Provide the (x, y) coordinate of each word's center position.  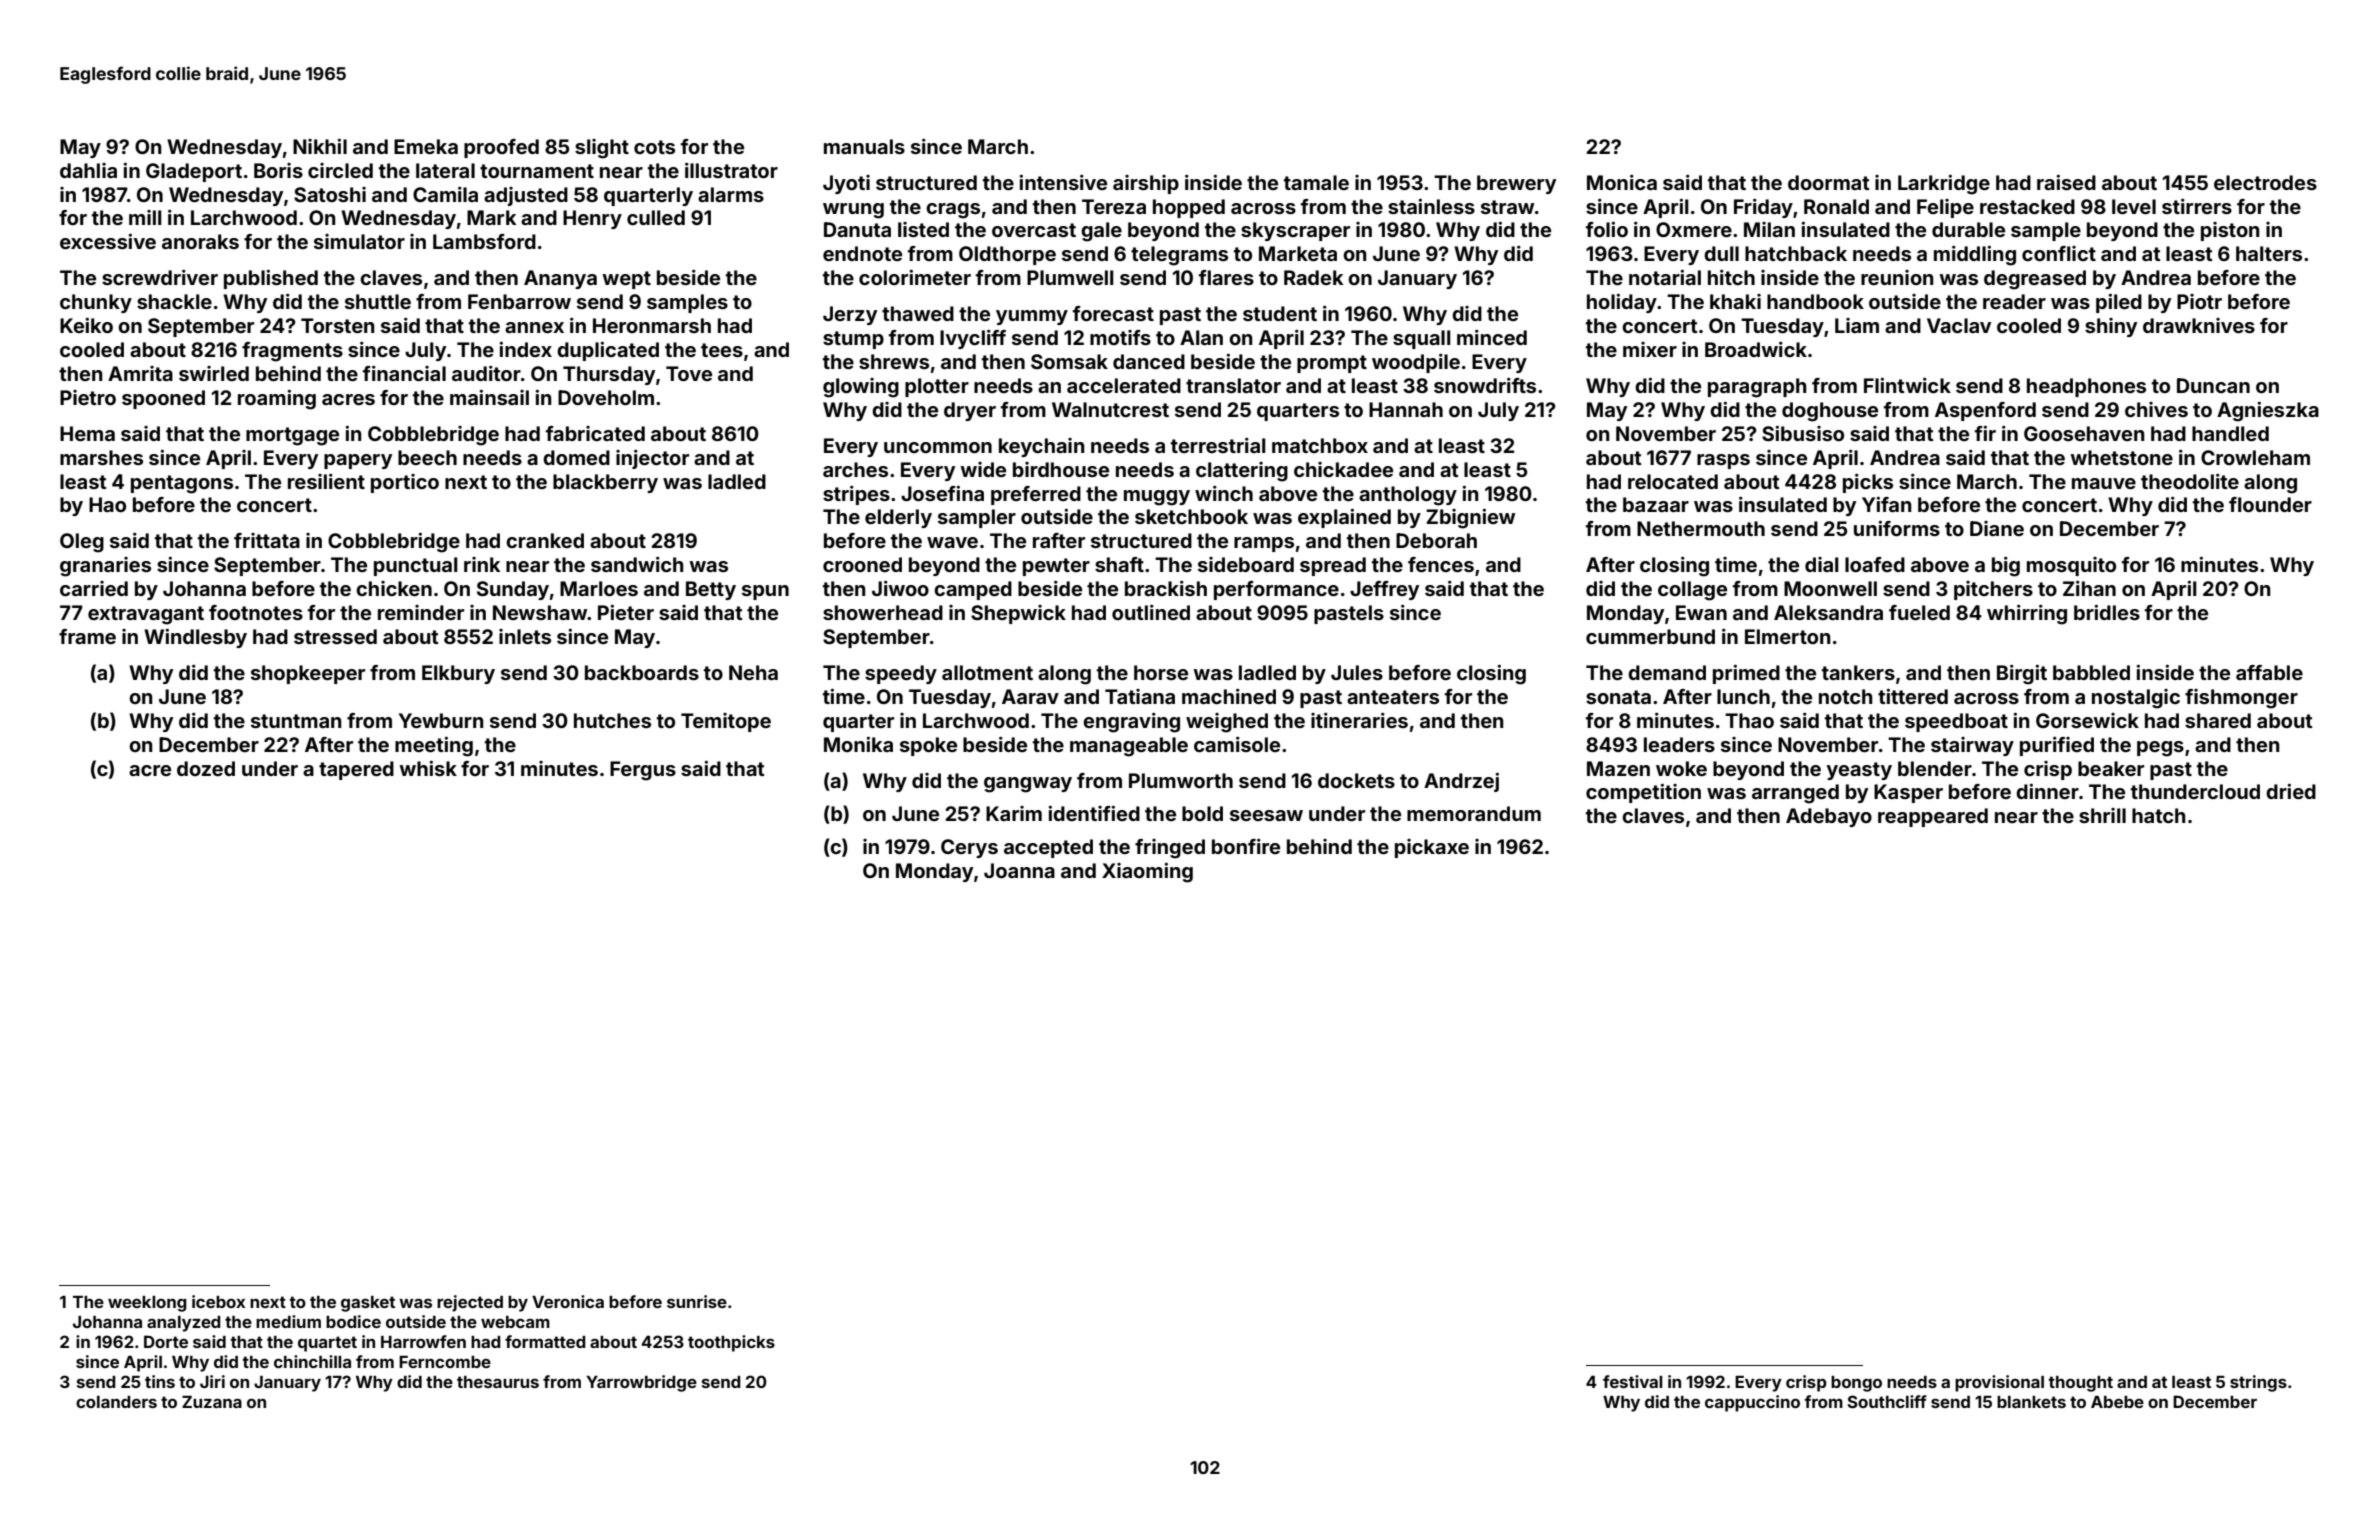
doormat (1829, 182)
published (271, 279)
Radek (1313, 277)
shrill (2102, 815)
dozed (206, 768)
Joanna (1019, 870)
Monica (1622, 182)
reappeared (1933, 817)
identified (1094, 813)
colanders (116, 1402)
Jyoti (846, 184)
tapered (356, 770)
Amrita (140, 373)
